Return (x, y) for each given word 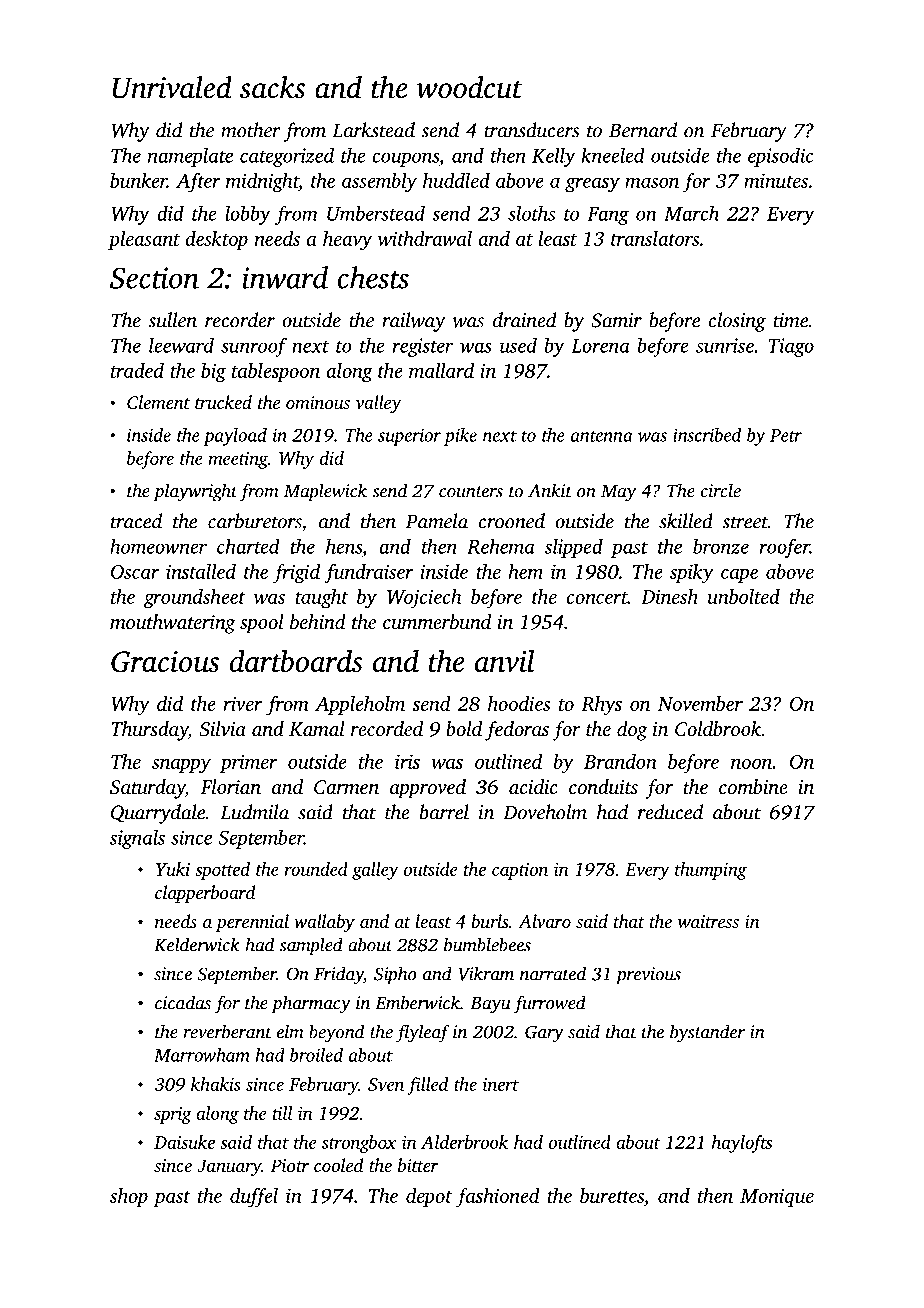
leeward (181, 345)
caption (520, 871)
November (700, 703)
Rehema (501, 546)
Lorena (600, 346)
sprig (172, 1115)
